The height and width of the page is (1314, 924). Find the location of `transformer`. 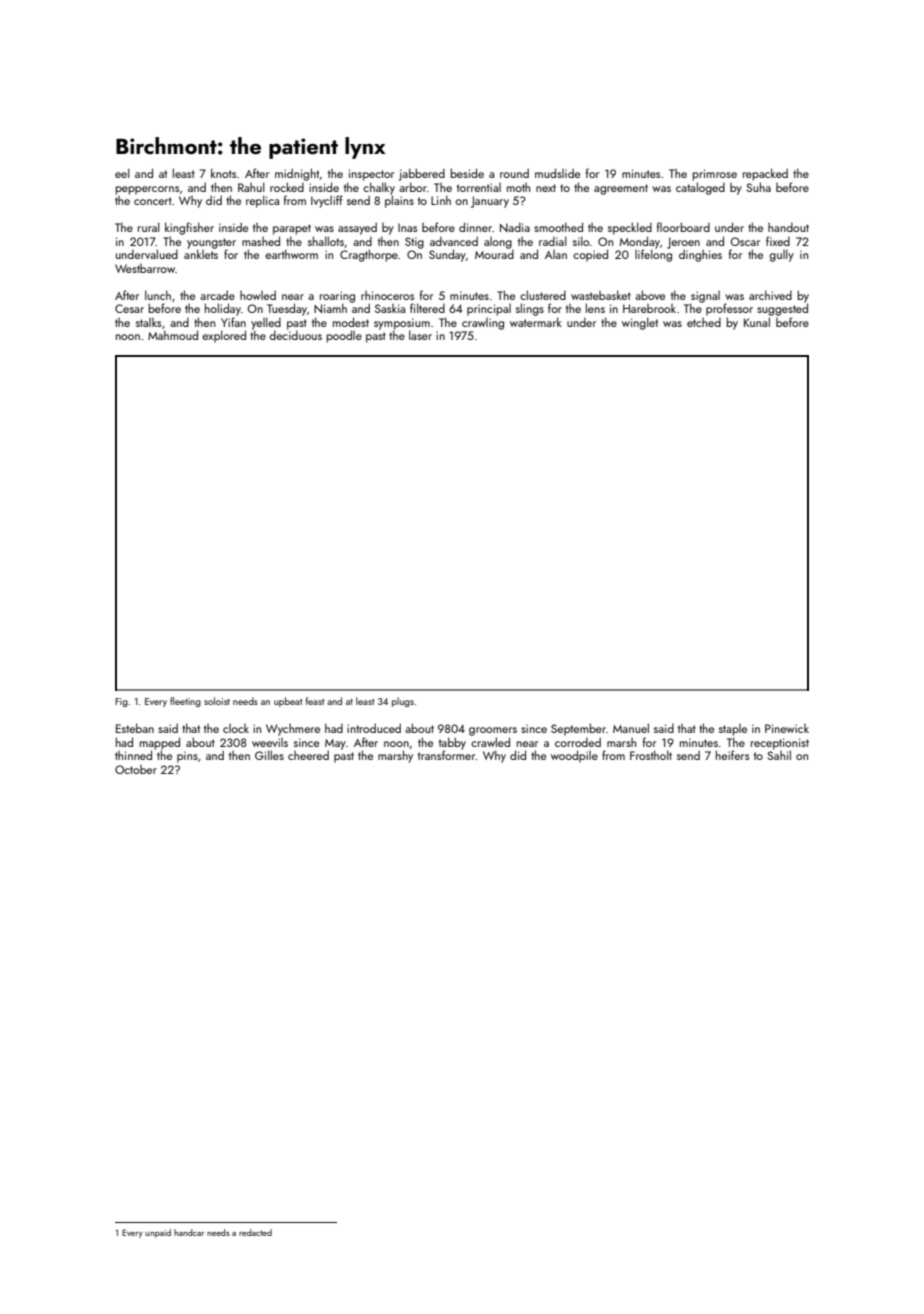

transformer is located at coordinates (446, 755).
